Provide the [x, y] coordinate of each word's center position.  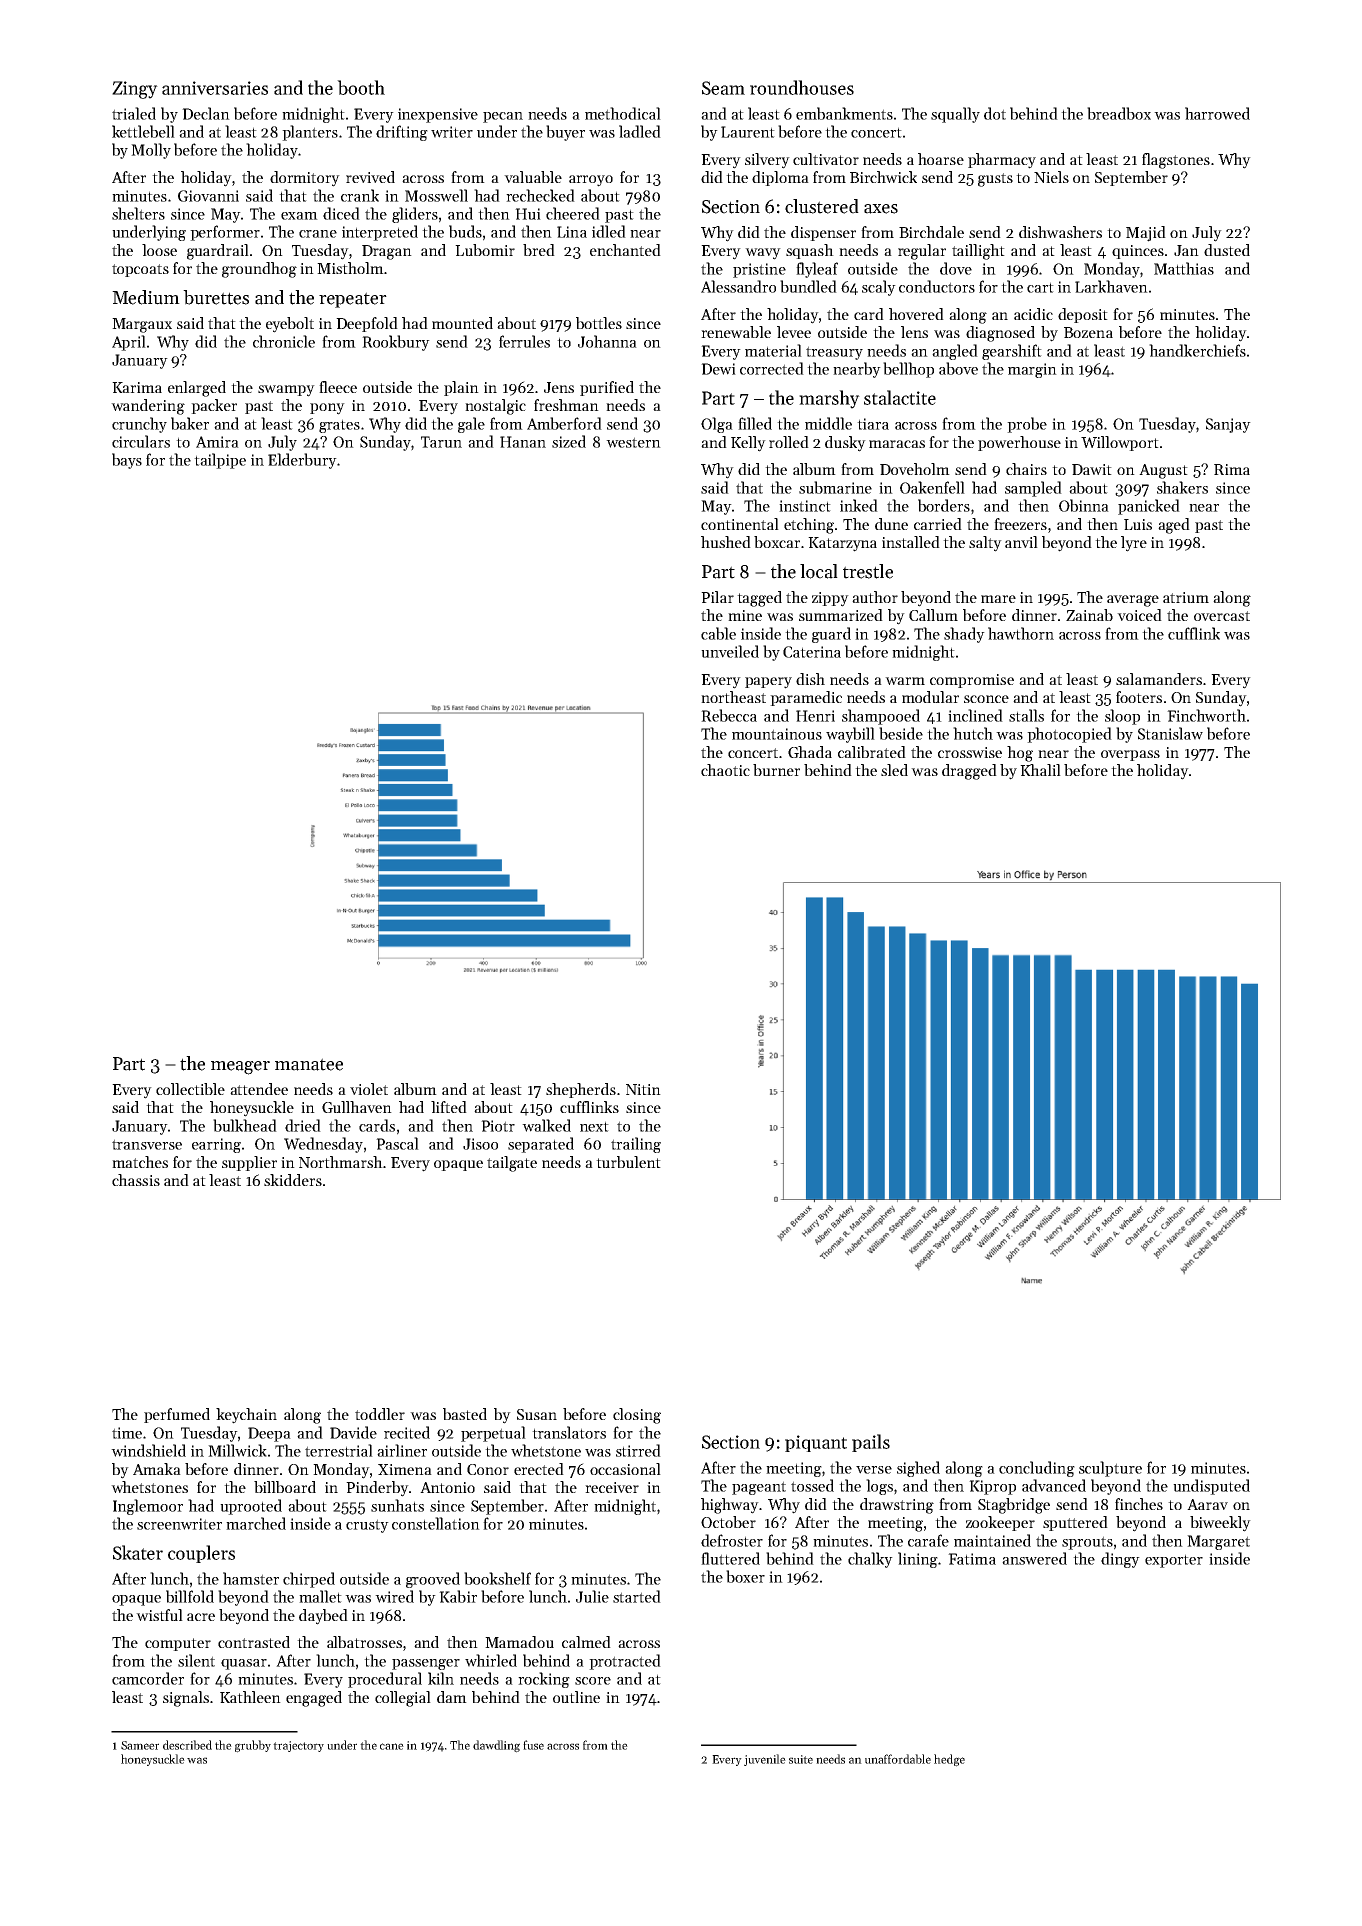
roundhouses [802, 87]
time [127, 1433]
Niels [1051, 177]
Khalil [1040, 770]
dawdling [496, 1746]
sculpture [1110, 1469]
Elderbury [302, 461]
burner [776, 770]
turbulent [628, 1162]
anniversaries [215, 88]
